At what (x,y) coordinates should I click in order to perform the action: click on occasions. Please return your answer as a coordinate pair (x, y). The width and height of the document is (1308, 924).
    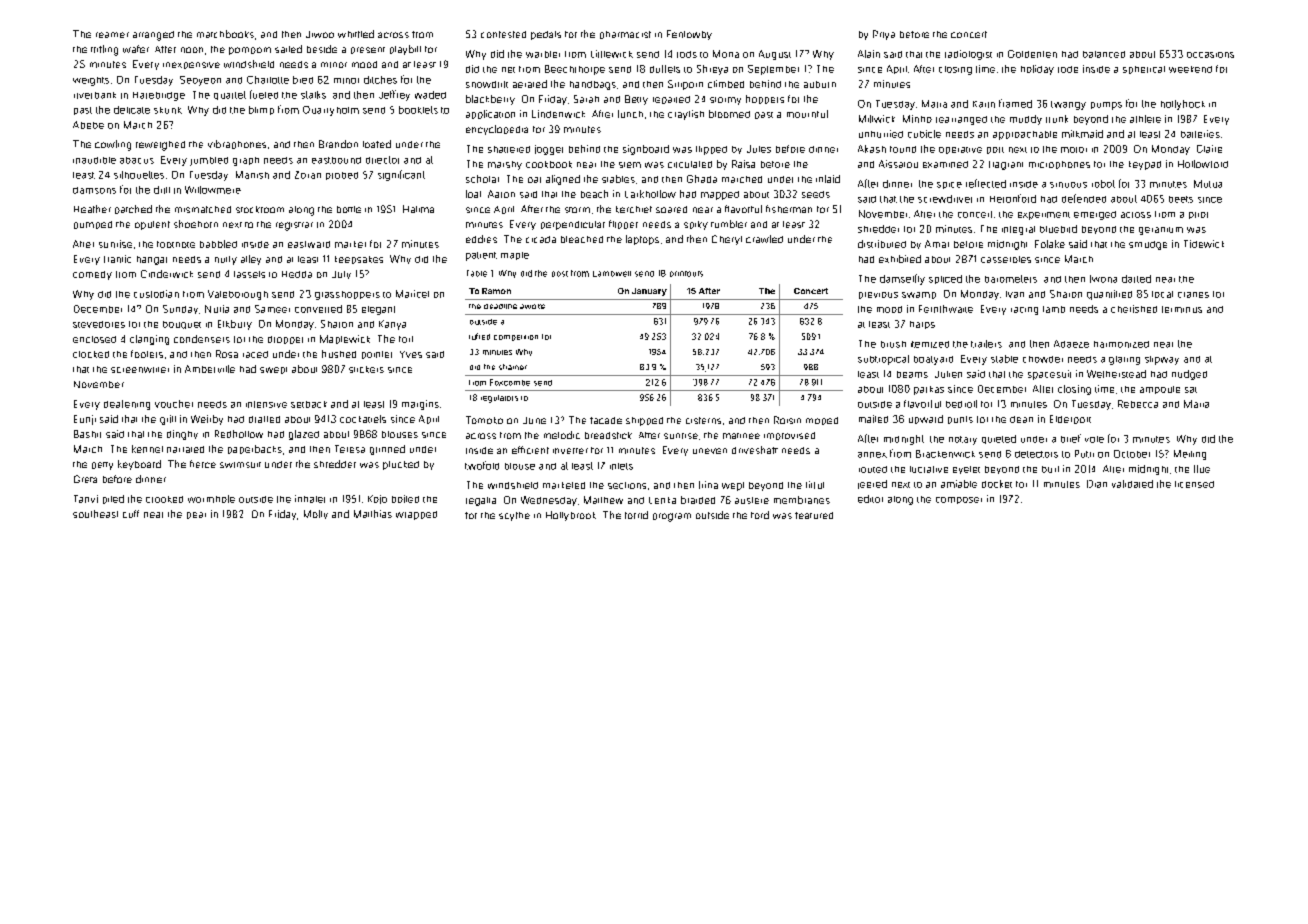
    Looking at the image, I should click on (1210, 55).
